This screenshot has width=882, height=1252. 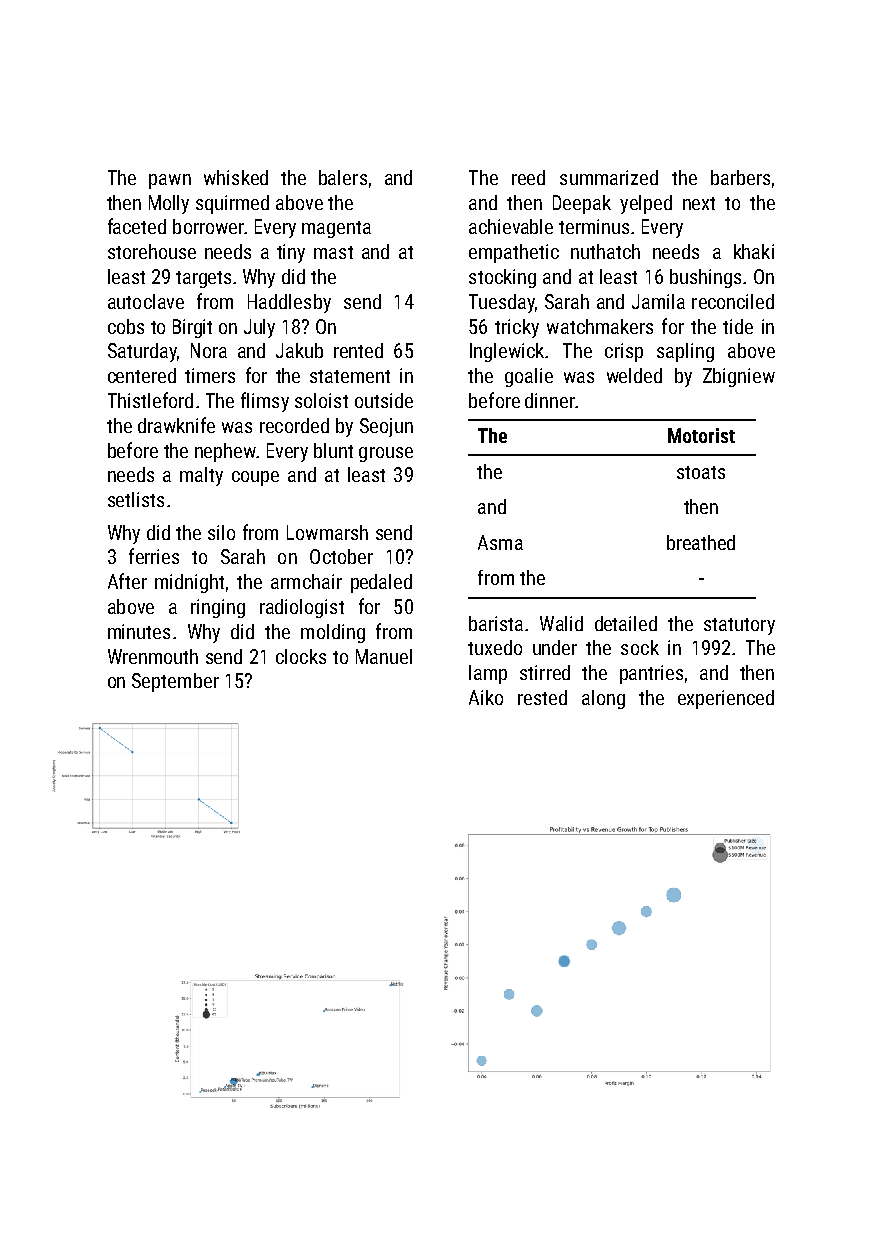 What do you see at coordinates (139, 631) in the screenshot?
I see `minutes` at bounding box center [139, 631].
